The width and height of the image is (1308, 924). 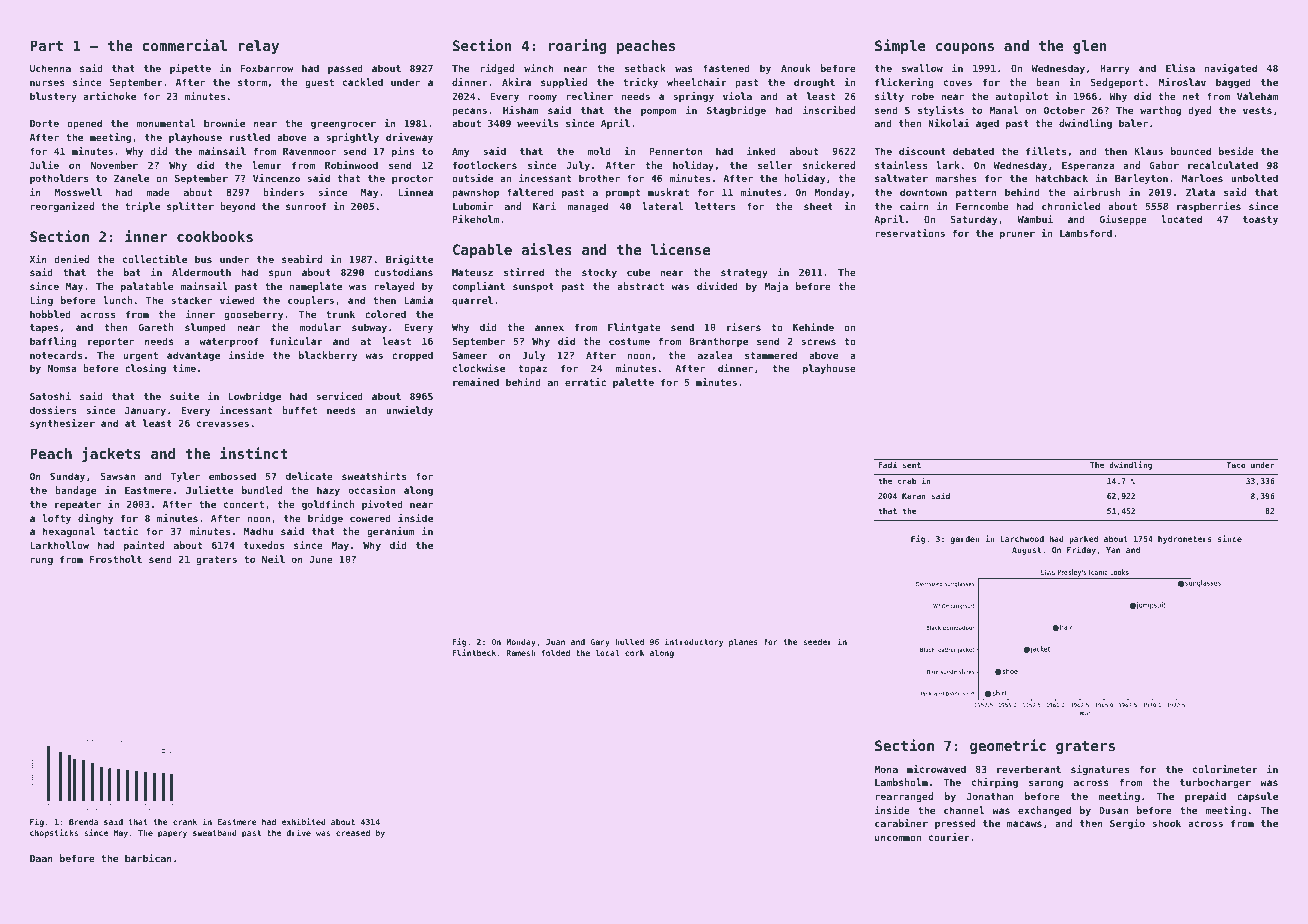 I want to click on roaring, so click(x=577, y=46).
